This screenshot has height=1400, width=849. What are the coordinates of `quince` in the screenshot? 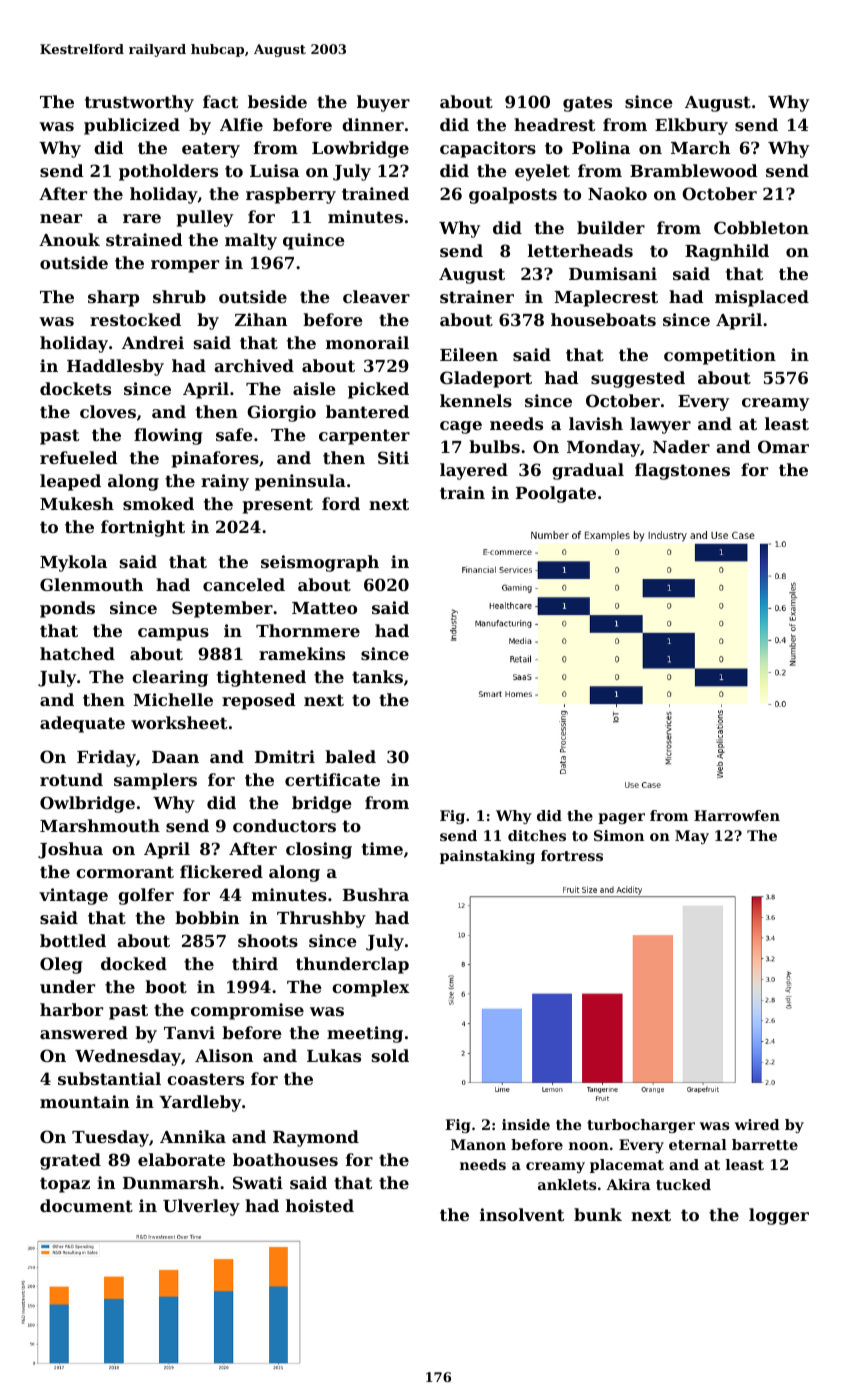 It's located at (314, 241).
